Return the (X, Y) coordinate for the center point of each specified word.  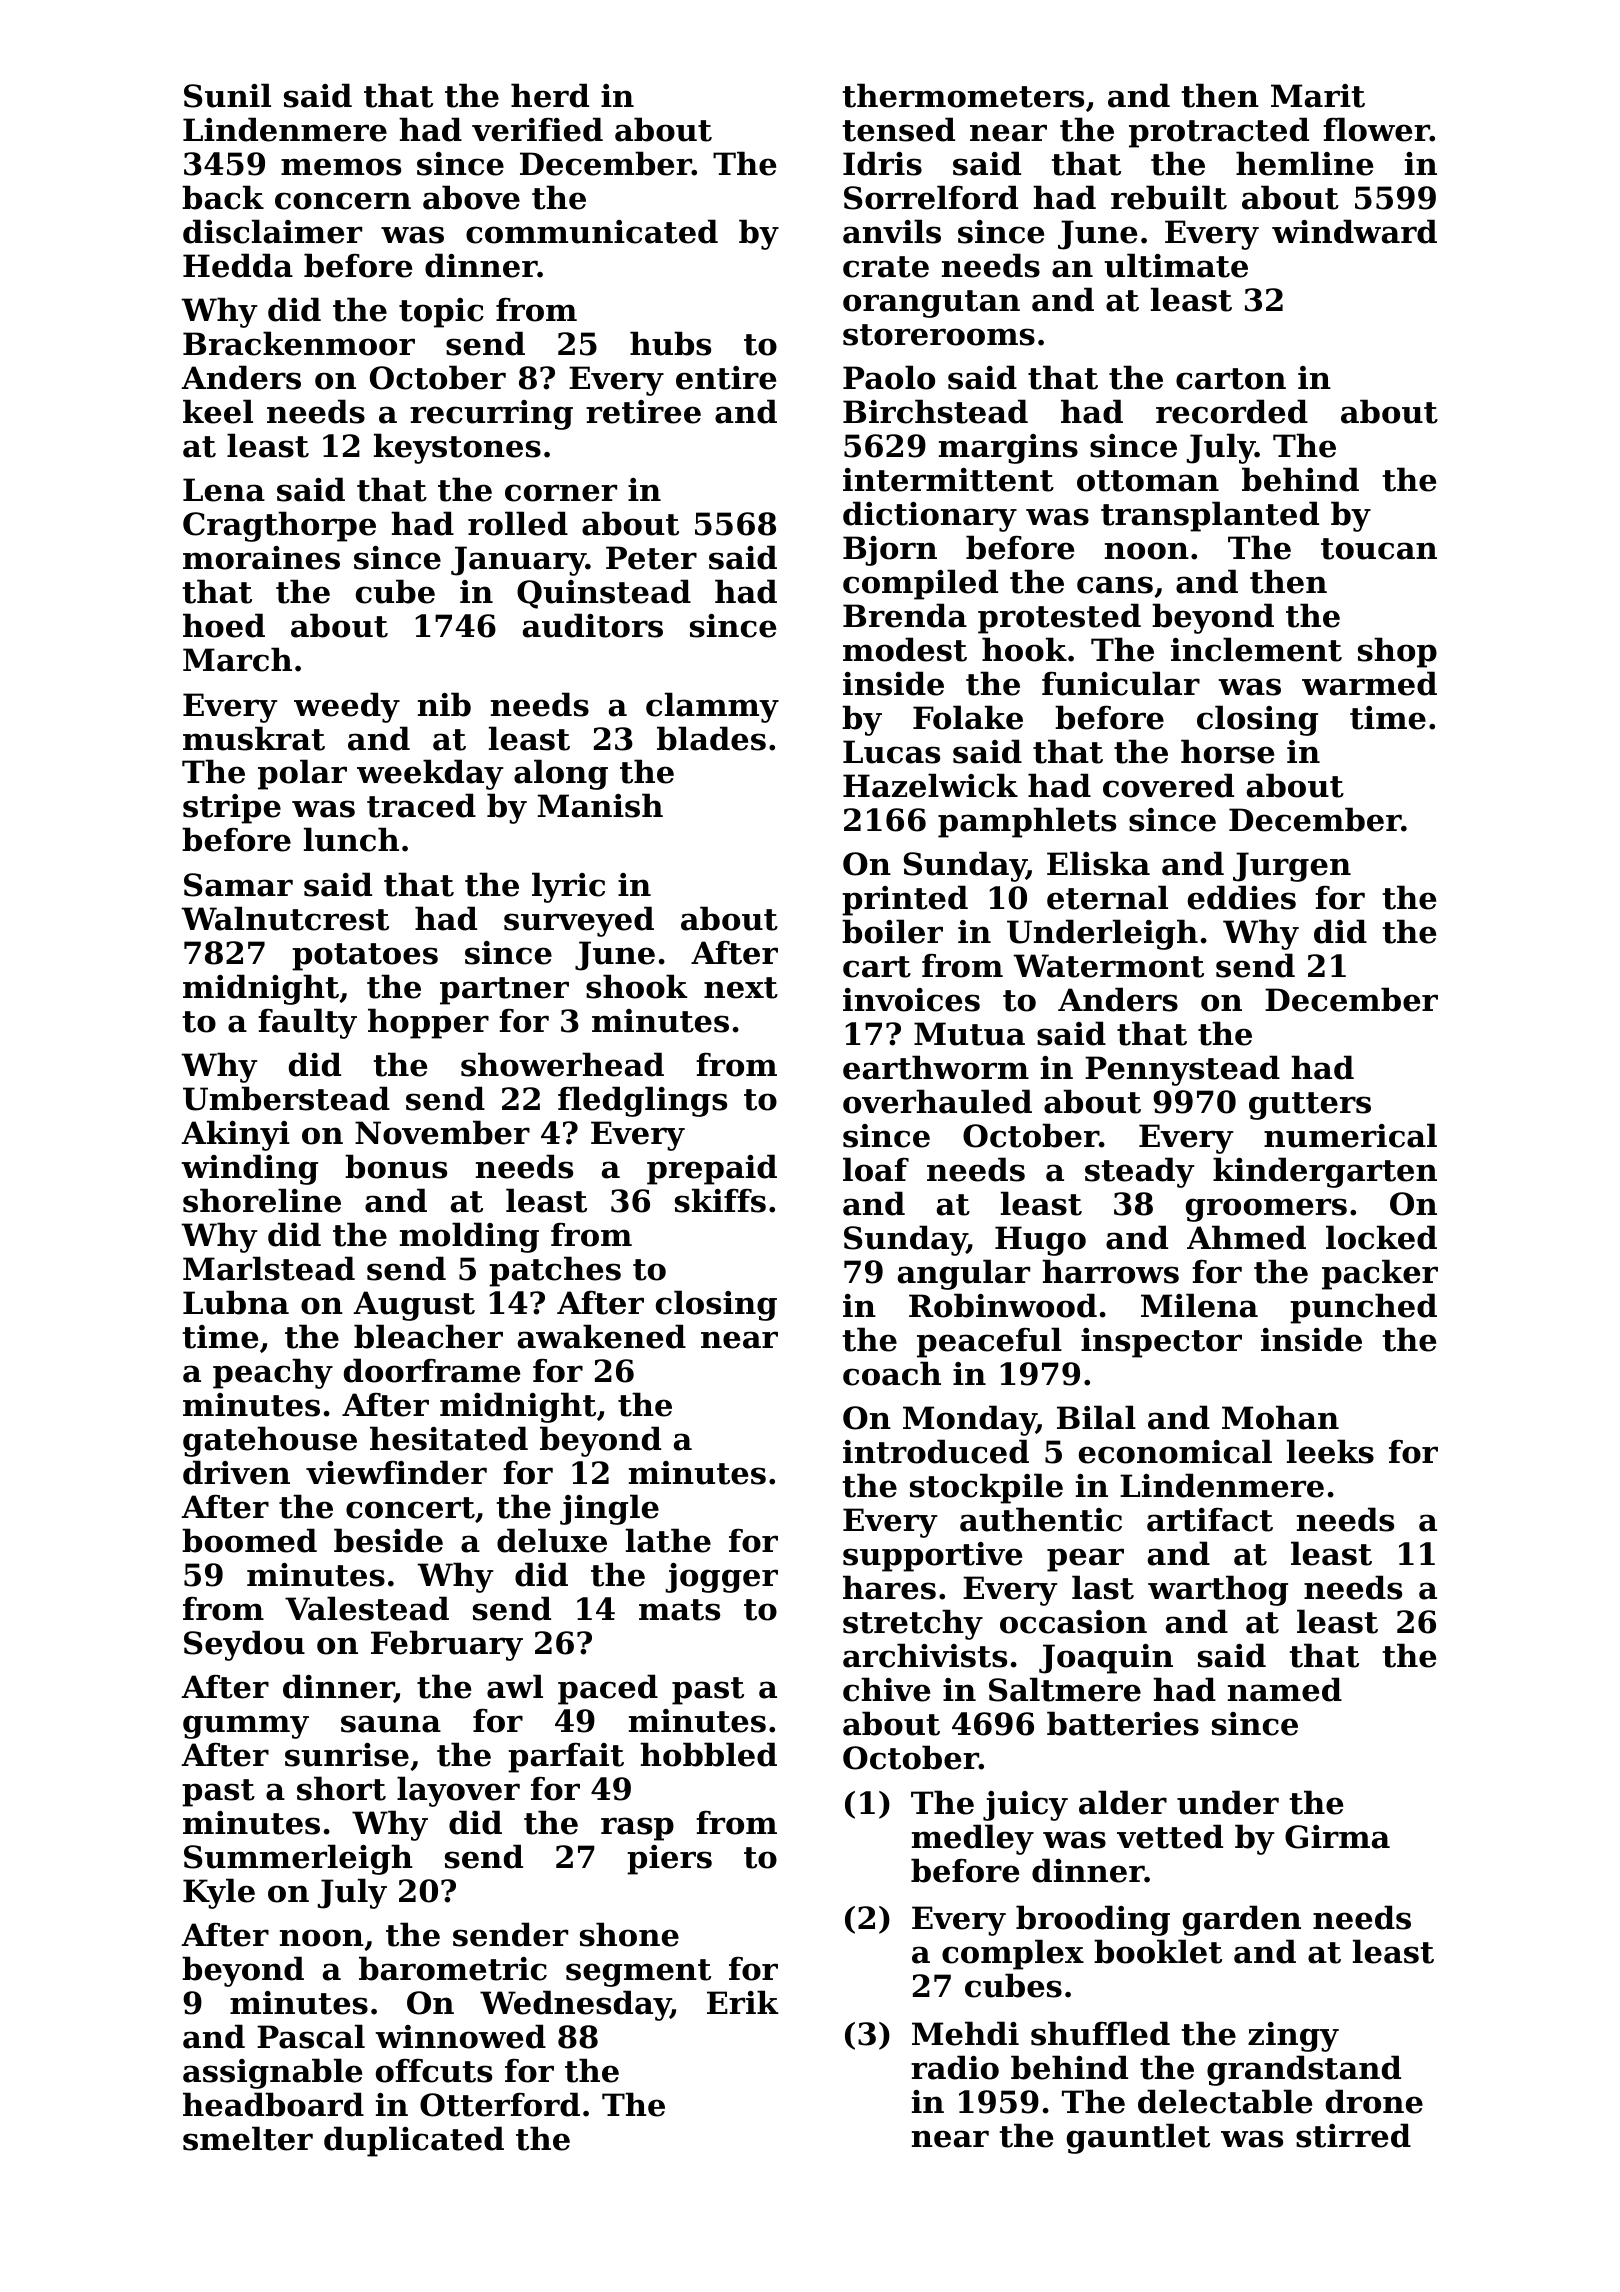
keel (218, 411)
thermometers (963, 95)
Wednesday (575, 2005)
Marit (1318, 96)
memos (341, 167)
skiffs (720, 1200)
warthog (1218, 1590)
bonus (396, 1166)
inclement (1256, 649)
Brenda (905, 615)
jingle (609, 1509)
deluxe (552, 1540)
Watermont (1108, 966)
